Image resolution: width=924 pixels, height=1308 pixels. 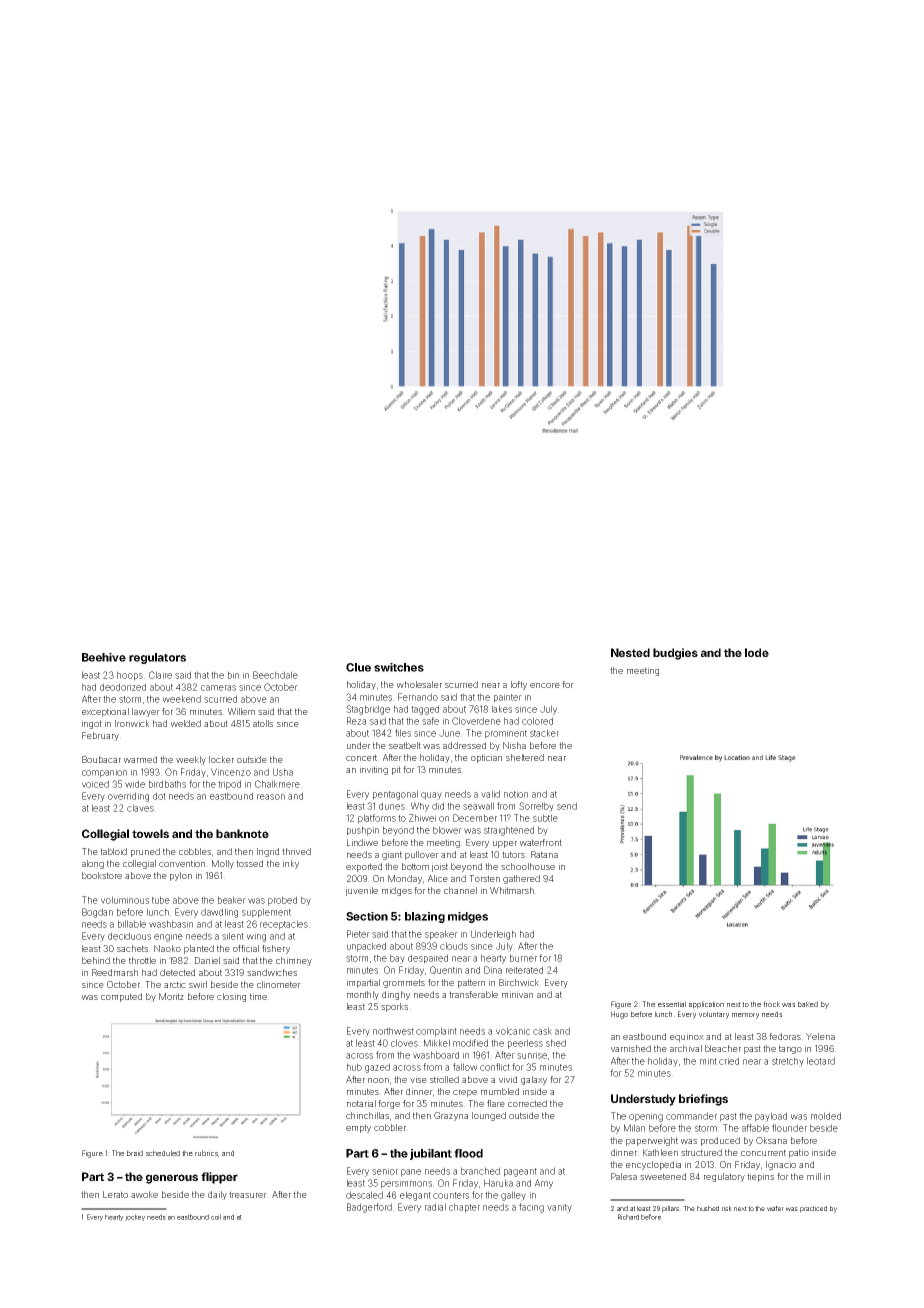 What do you see at coordinates (826, 1116) in the image?
I see `molded` at bounding box center [826, 1116].
